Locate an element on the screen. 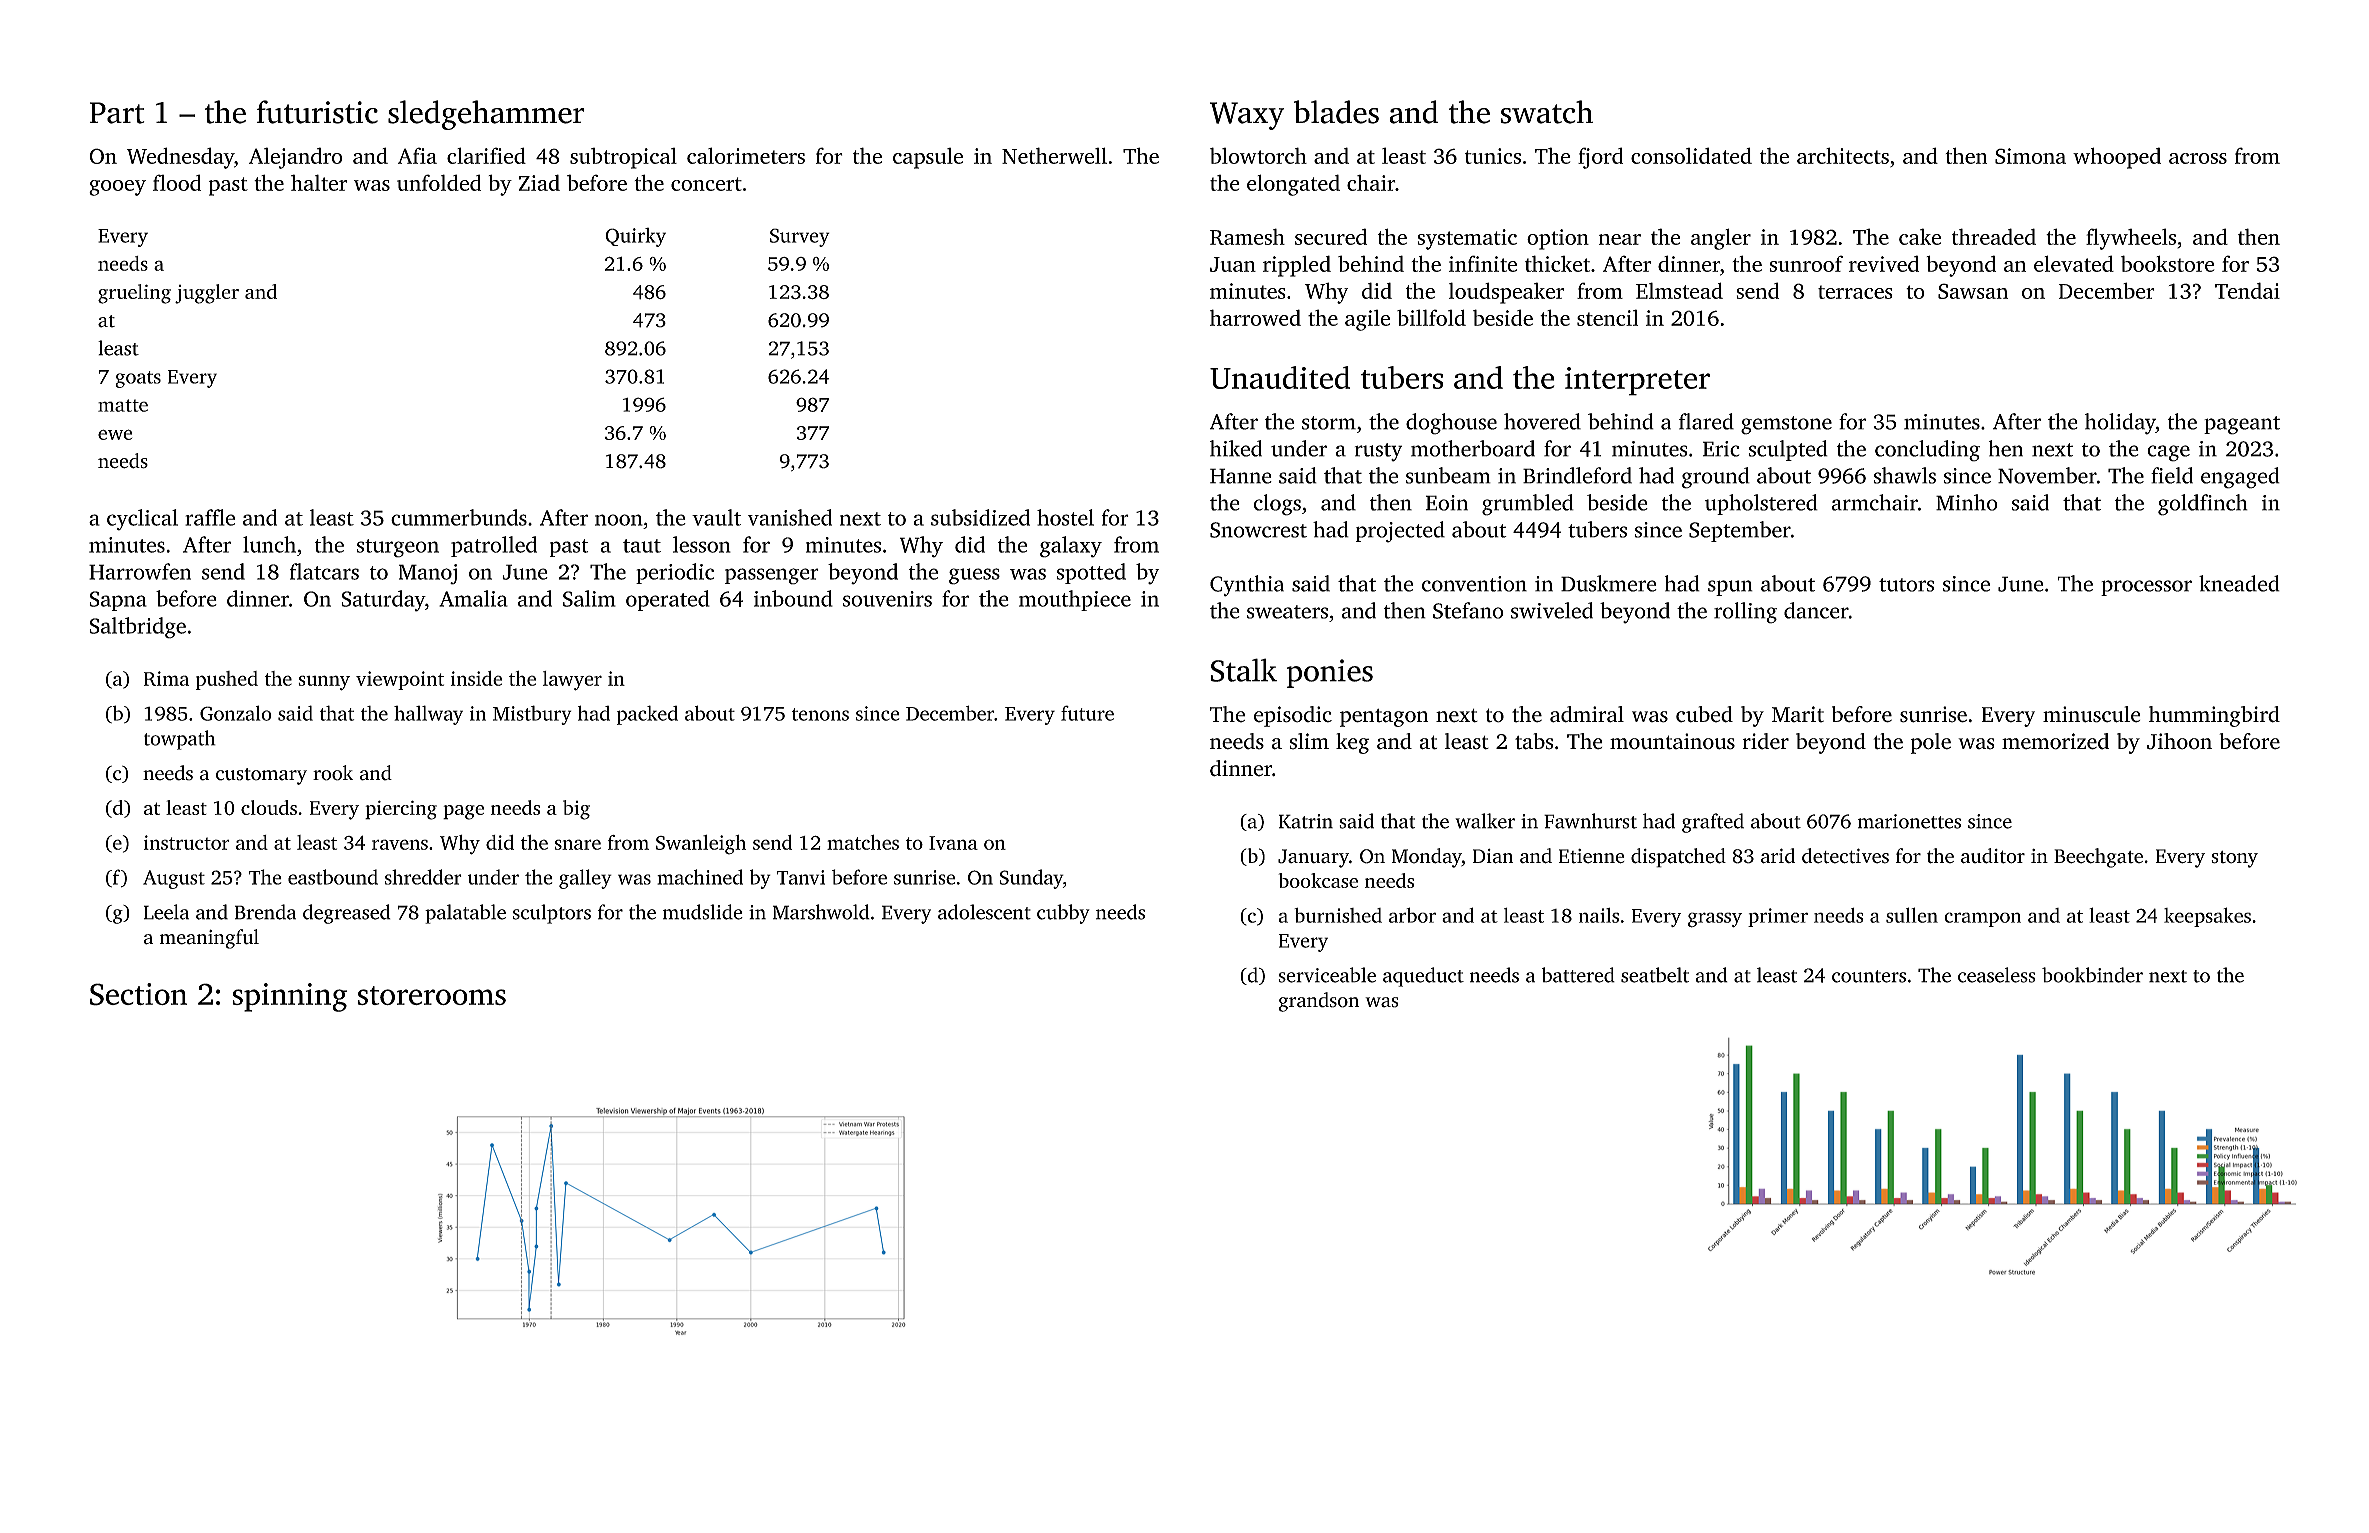 This screenshot has height=1533, width=2369. spun is located at coordinates (1730, 588).
